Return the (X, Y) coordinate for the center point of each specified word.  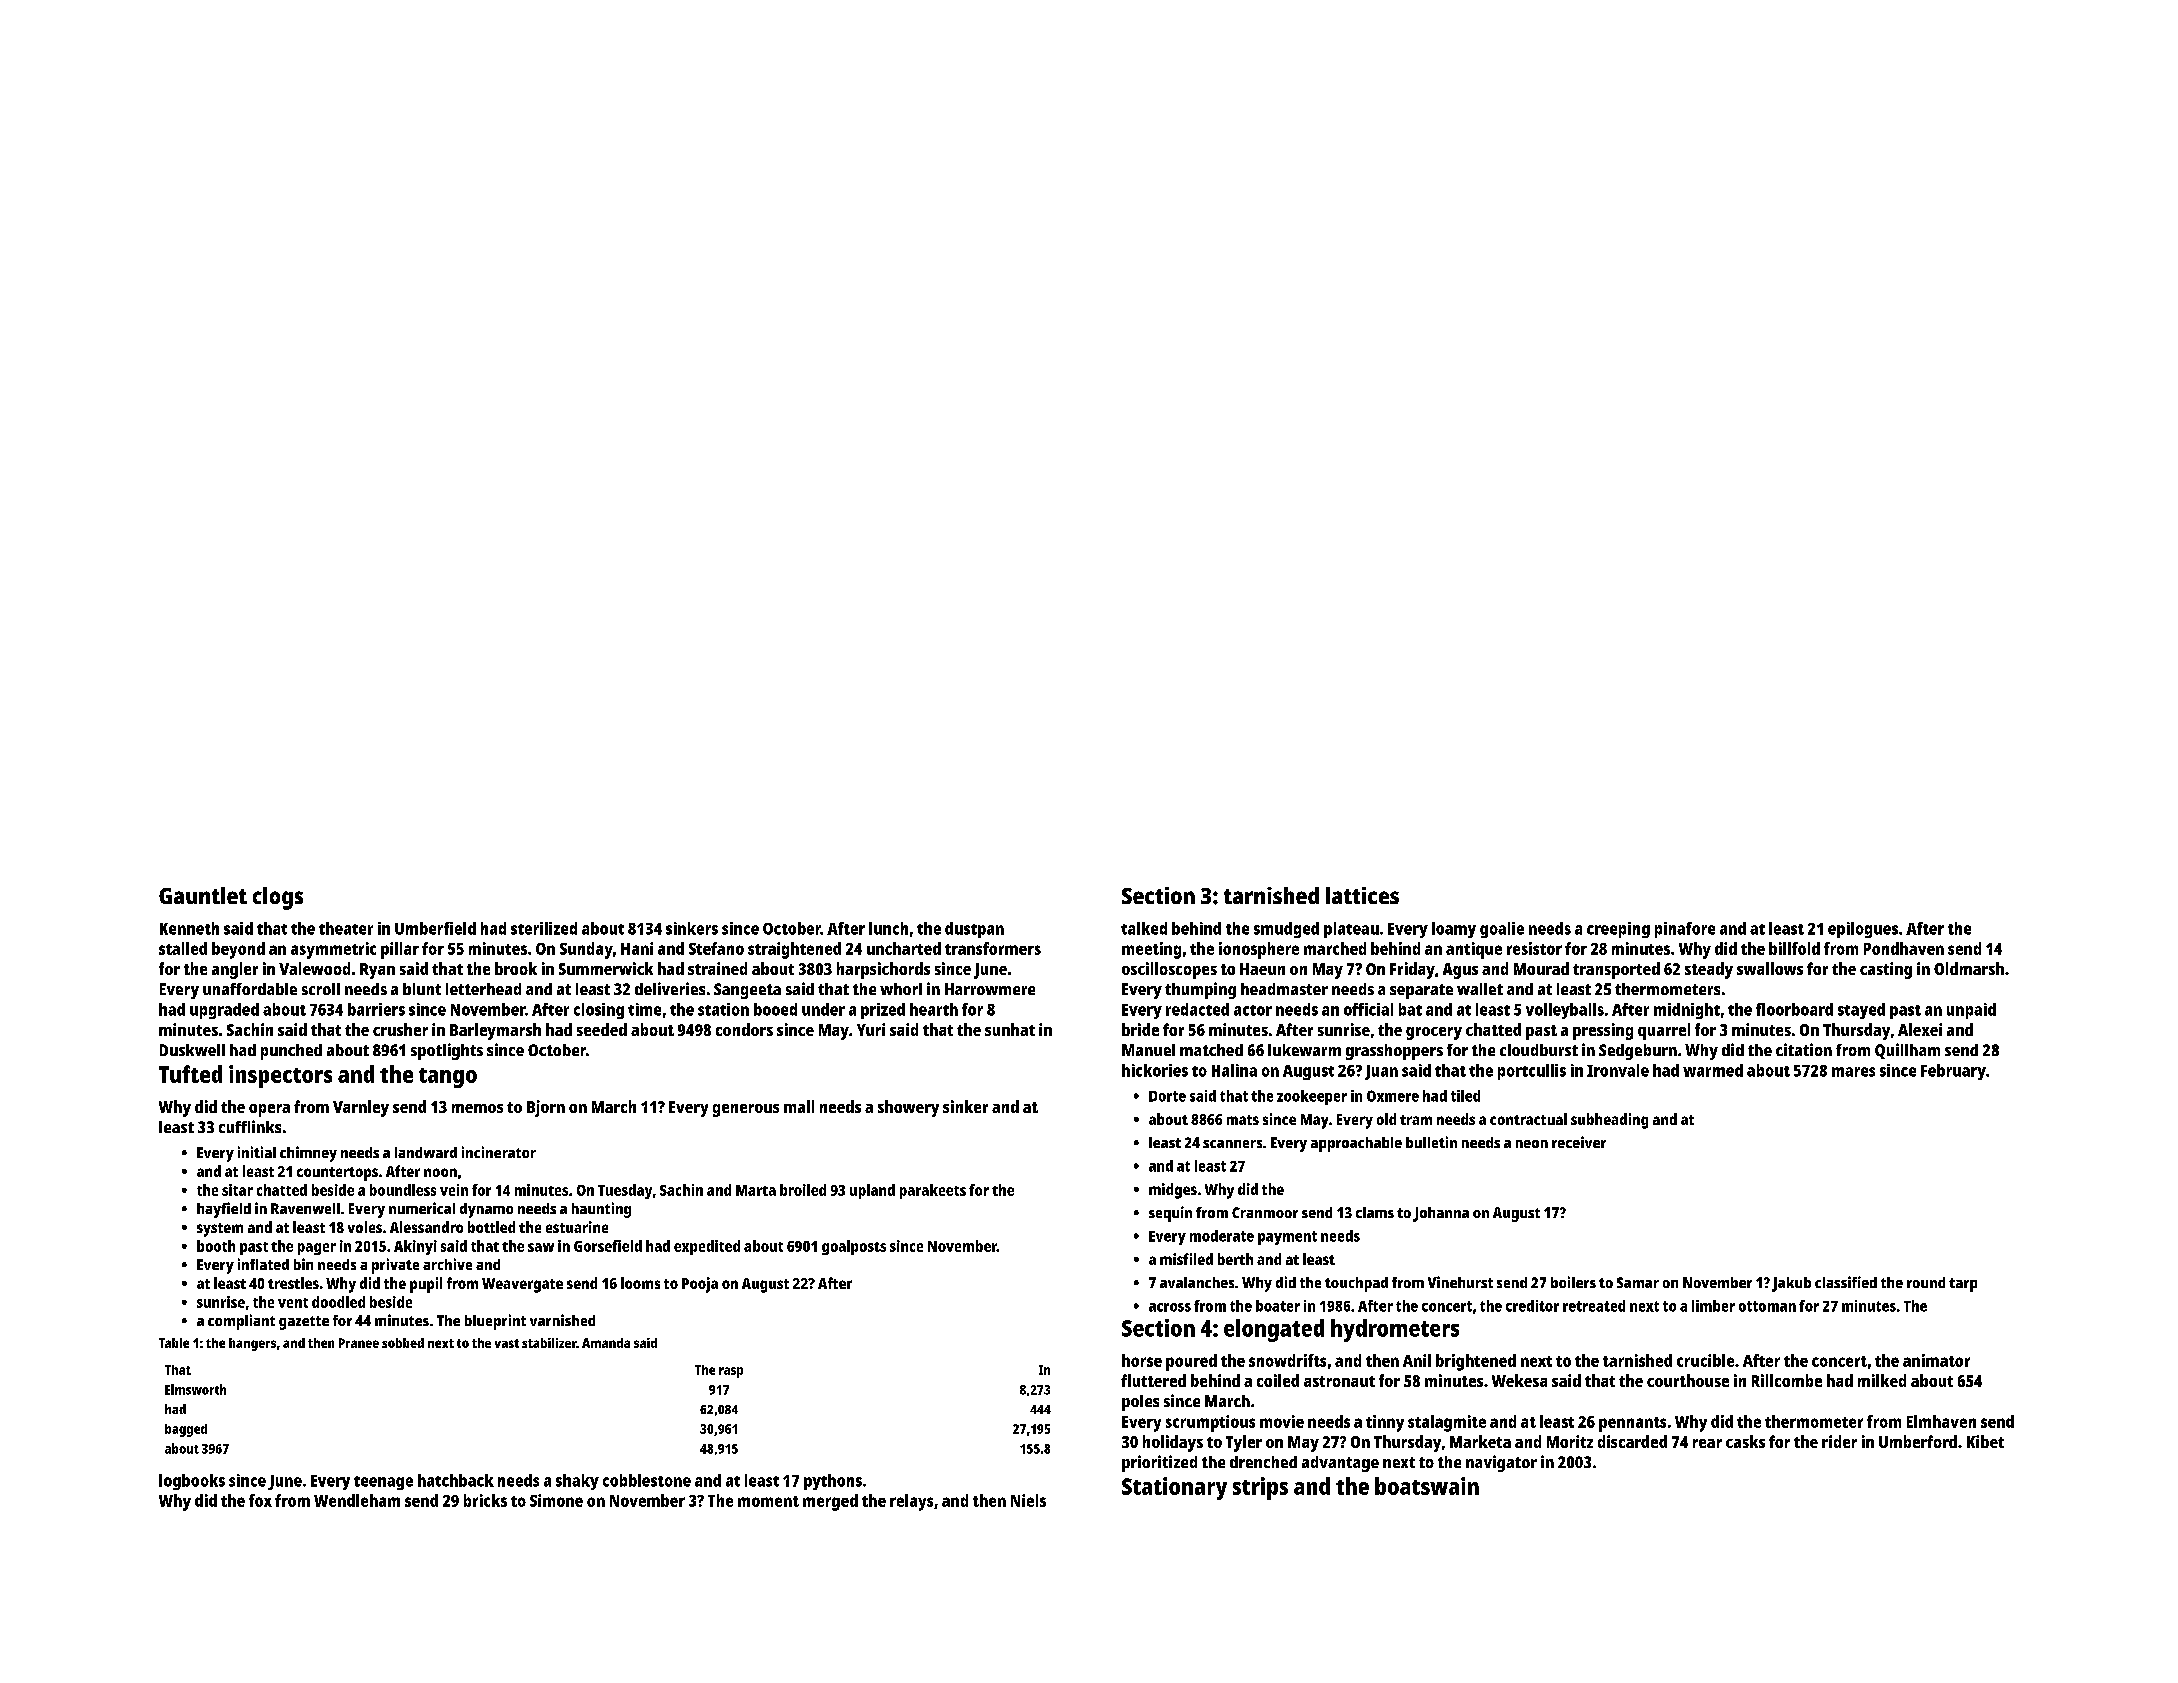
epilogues (1863, 930)
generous (746, 1110)
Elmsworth (195, 1389)
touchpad (1356, 1284)
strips (1260, 1488)
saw (541, 1247)
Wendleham (357, 1500)
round (1926, 1282)
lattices (1362, 895)
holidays (1173, 1443)
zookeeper (1312, 1097)
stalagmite (1447, 1423)
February (1953, 1072)
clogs (278, 898)
